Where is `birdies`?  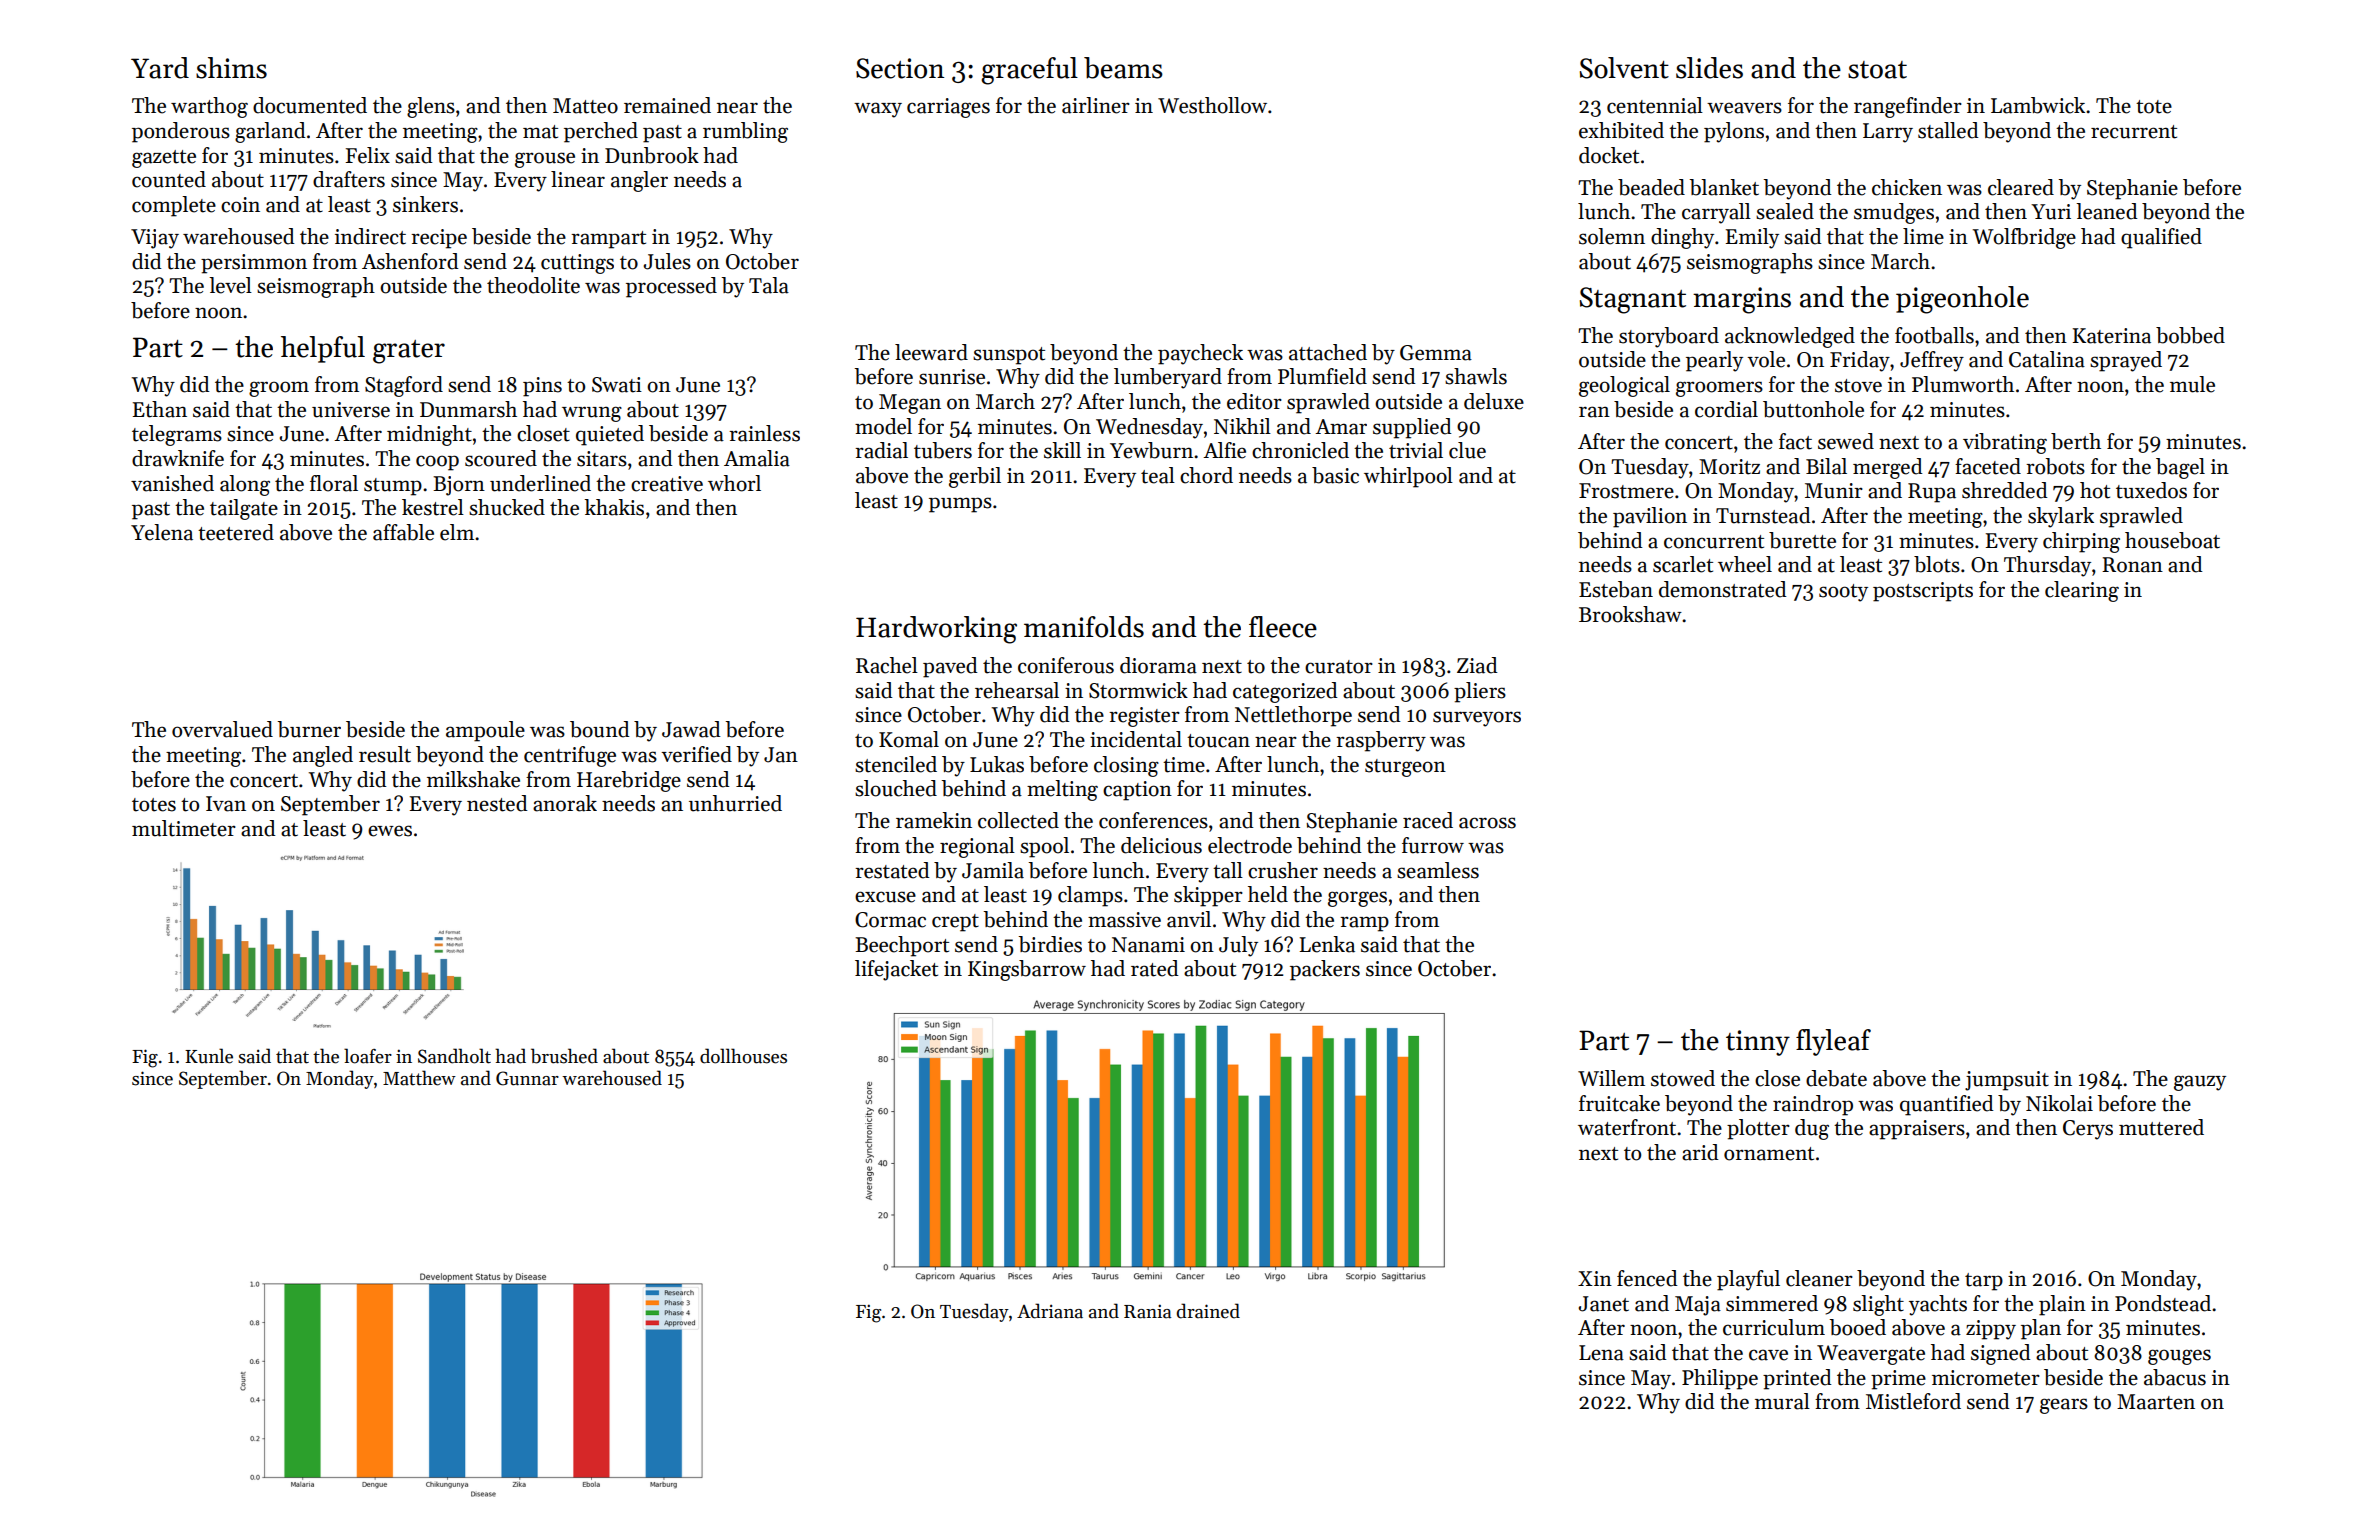
birdies is located at coordinates (1050, 944).
